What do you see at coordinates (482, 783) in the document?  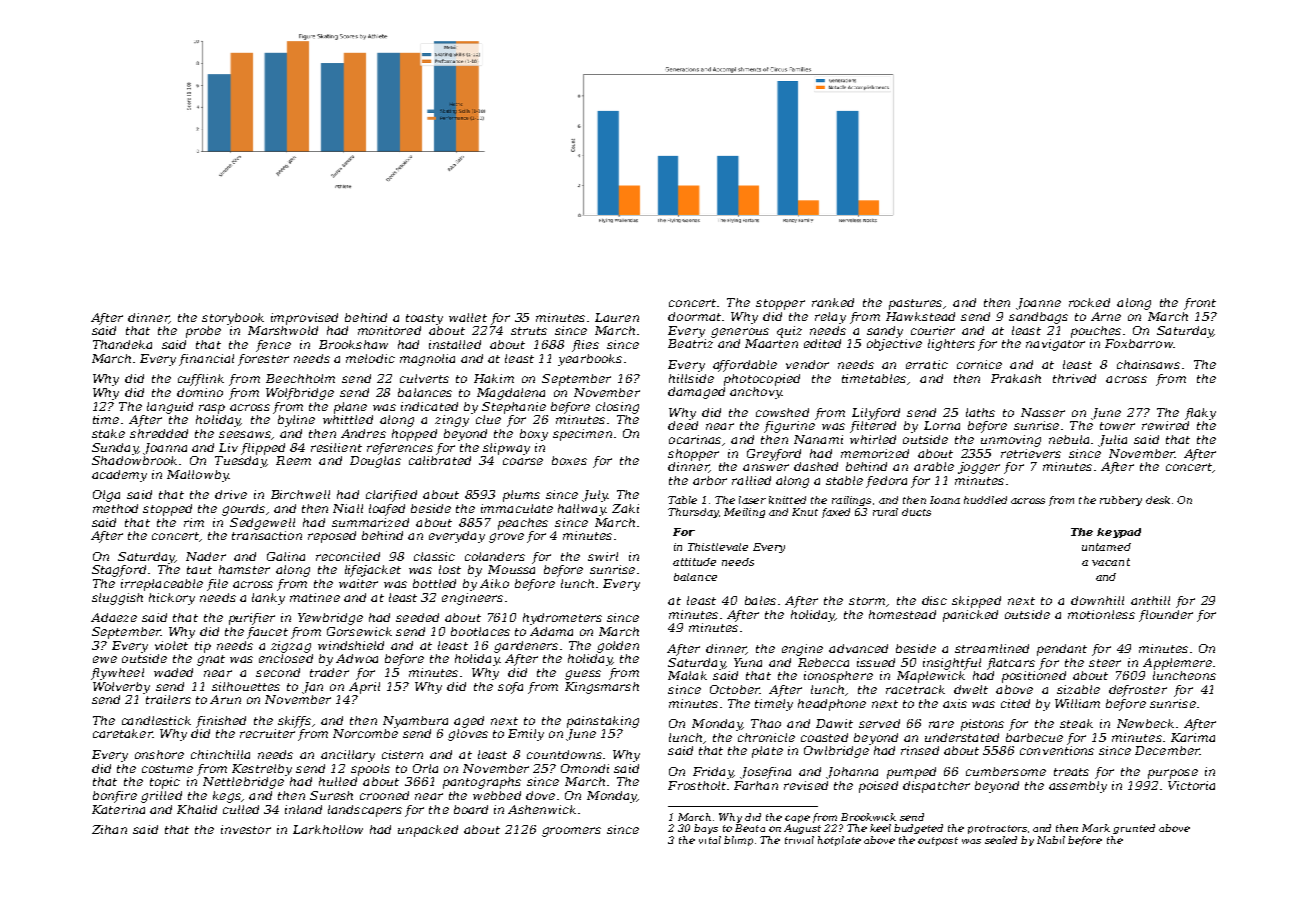 I see `pantographs` at bounding box center [482, 783].
